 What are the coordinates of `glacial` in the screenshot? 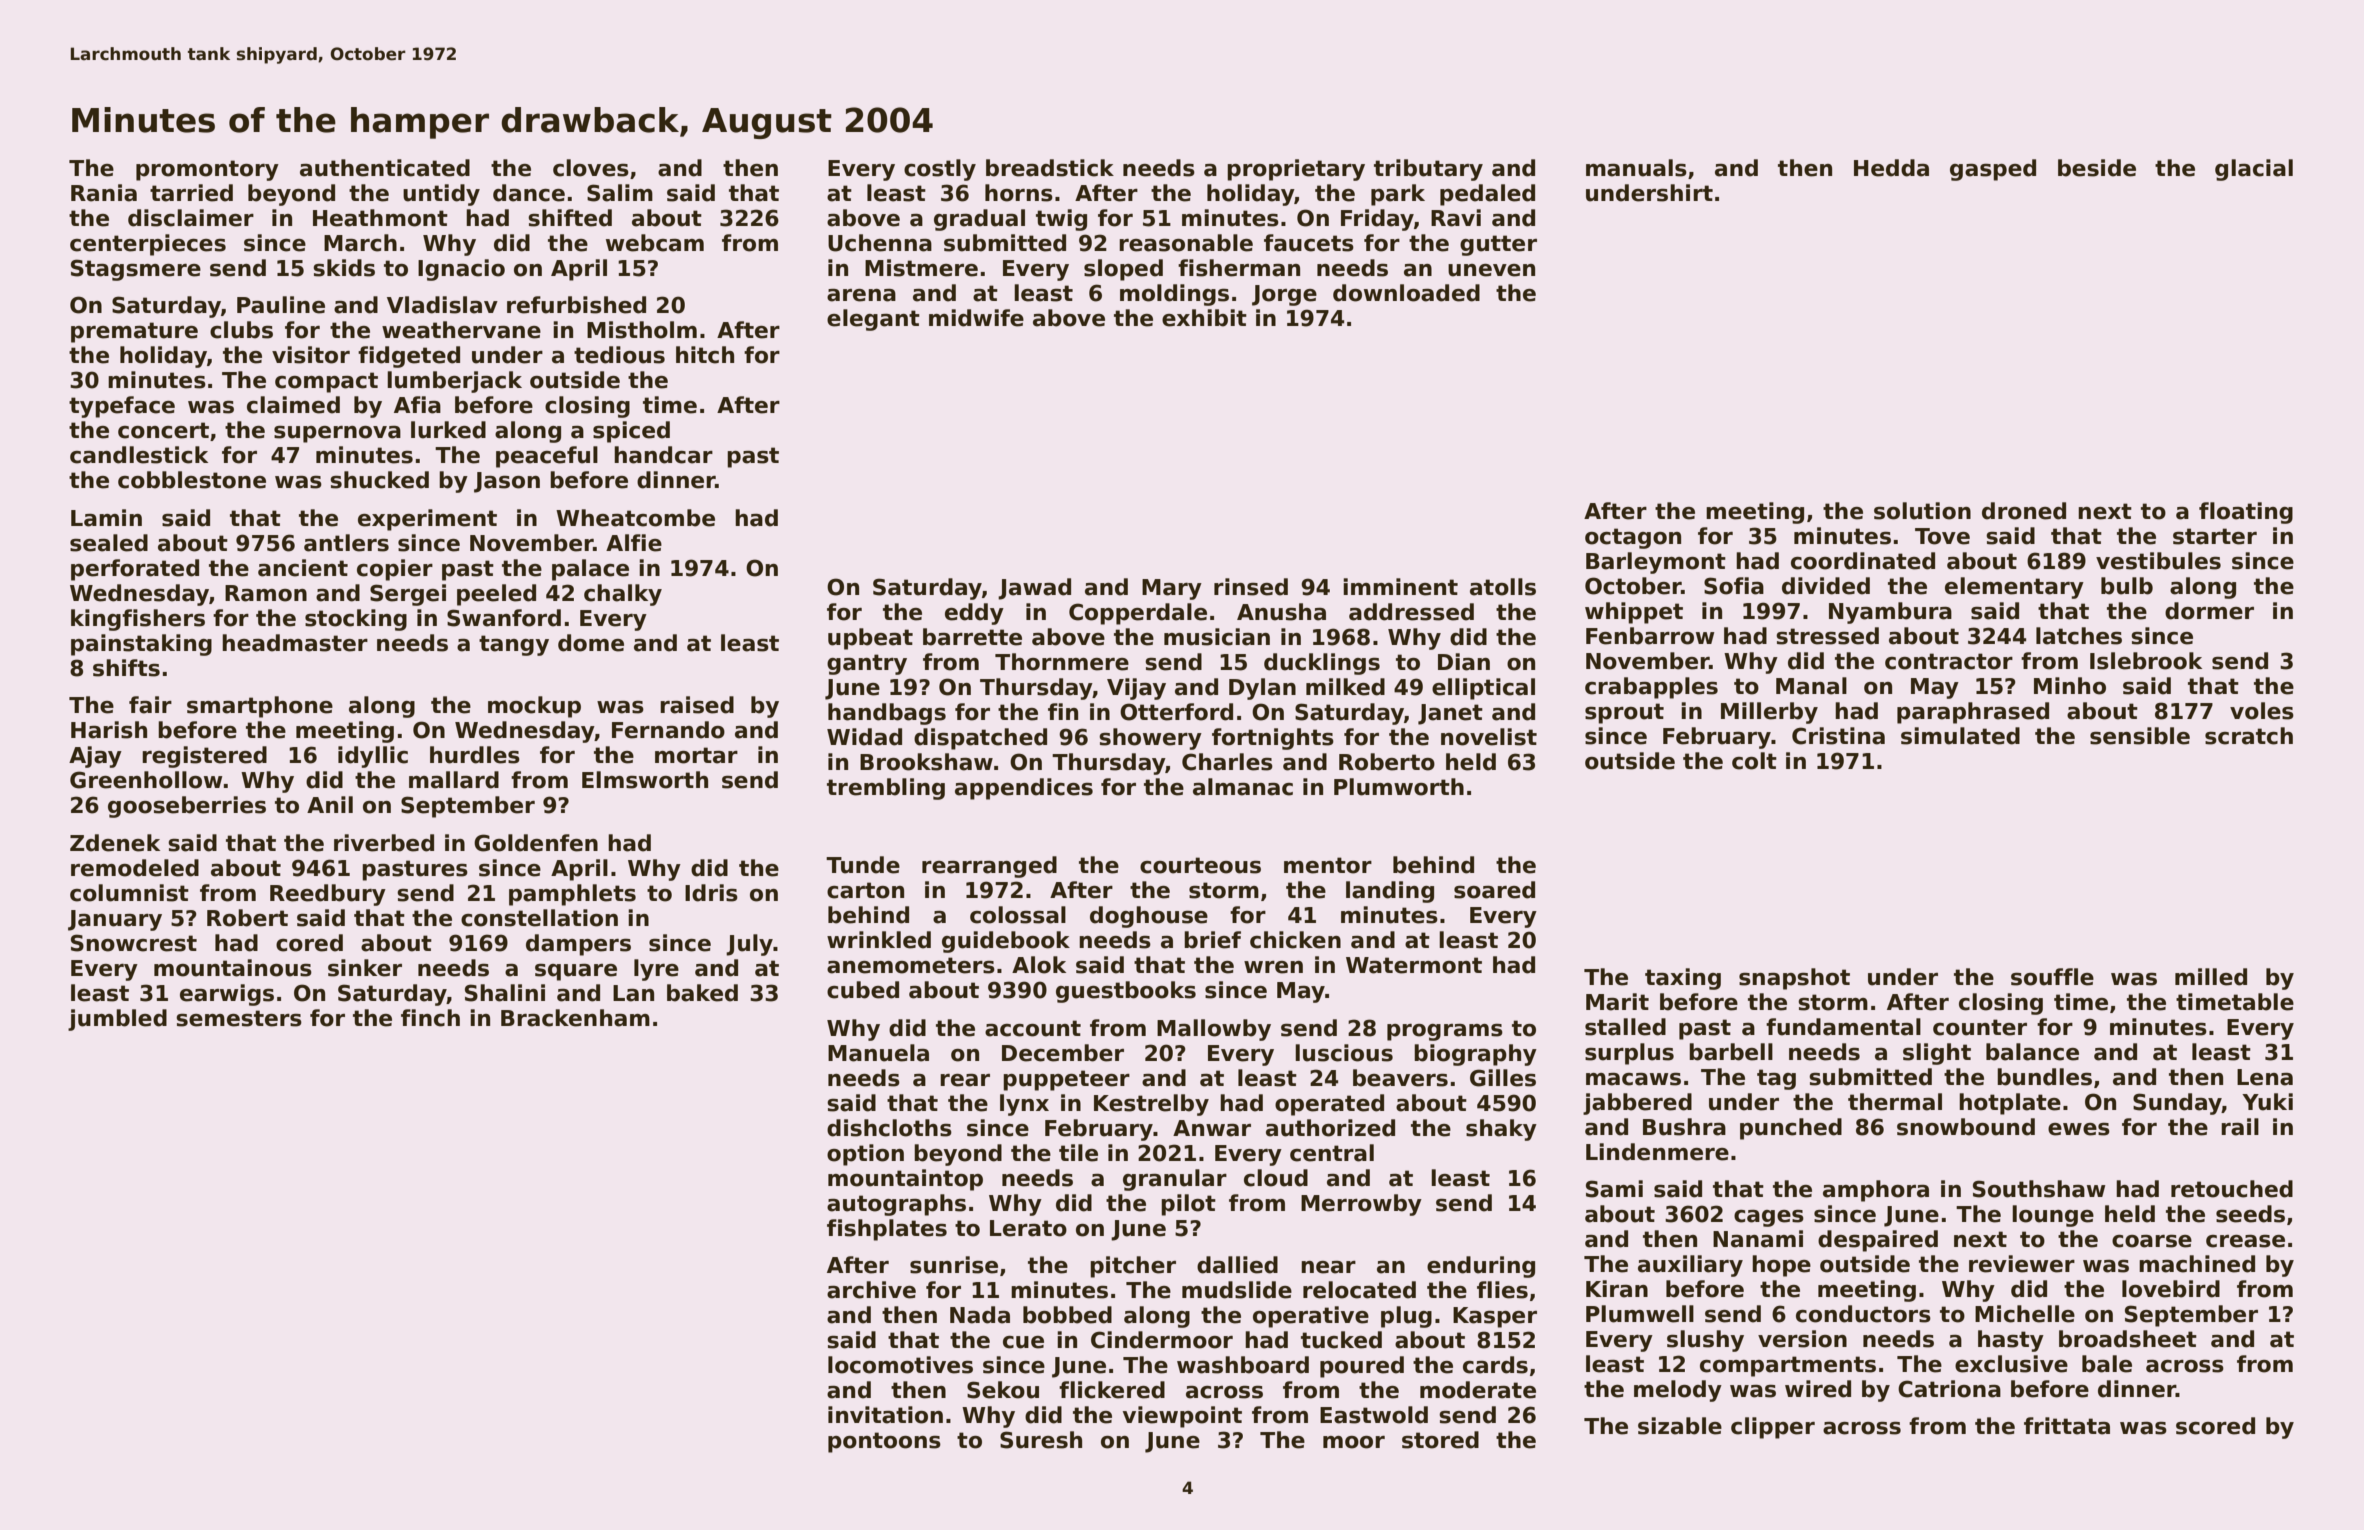 It's located at (2254, 170).
